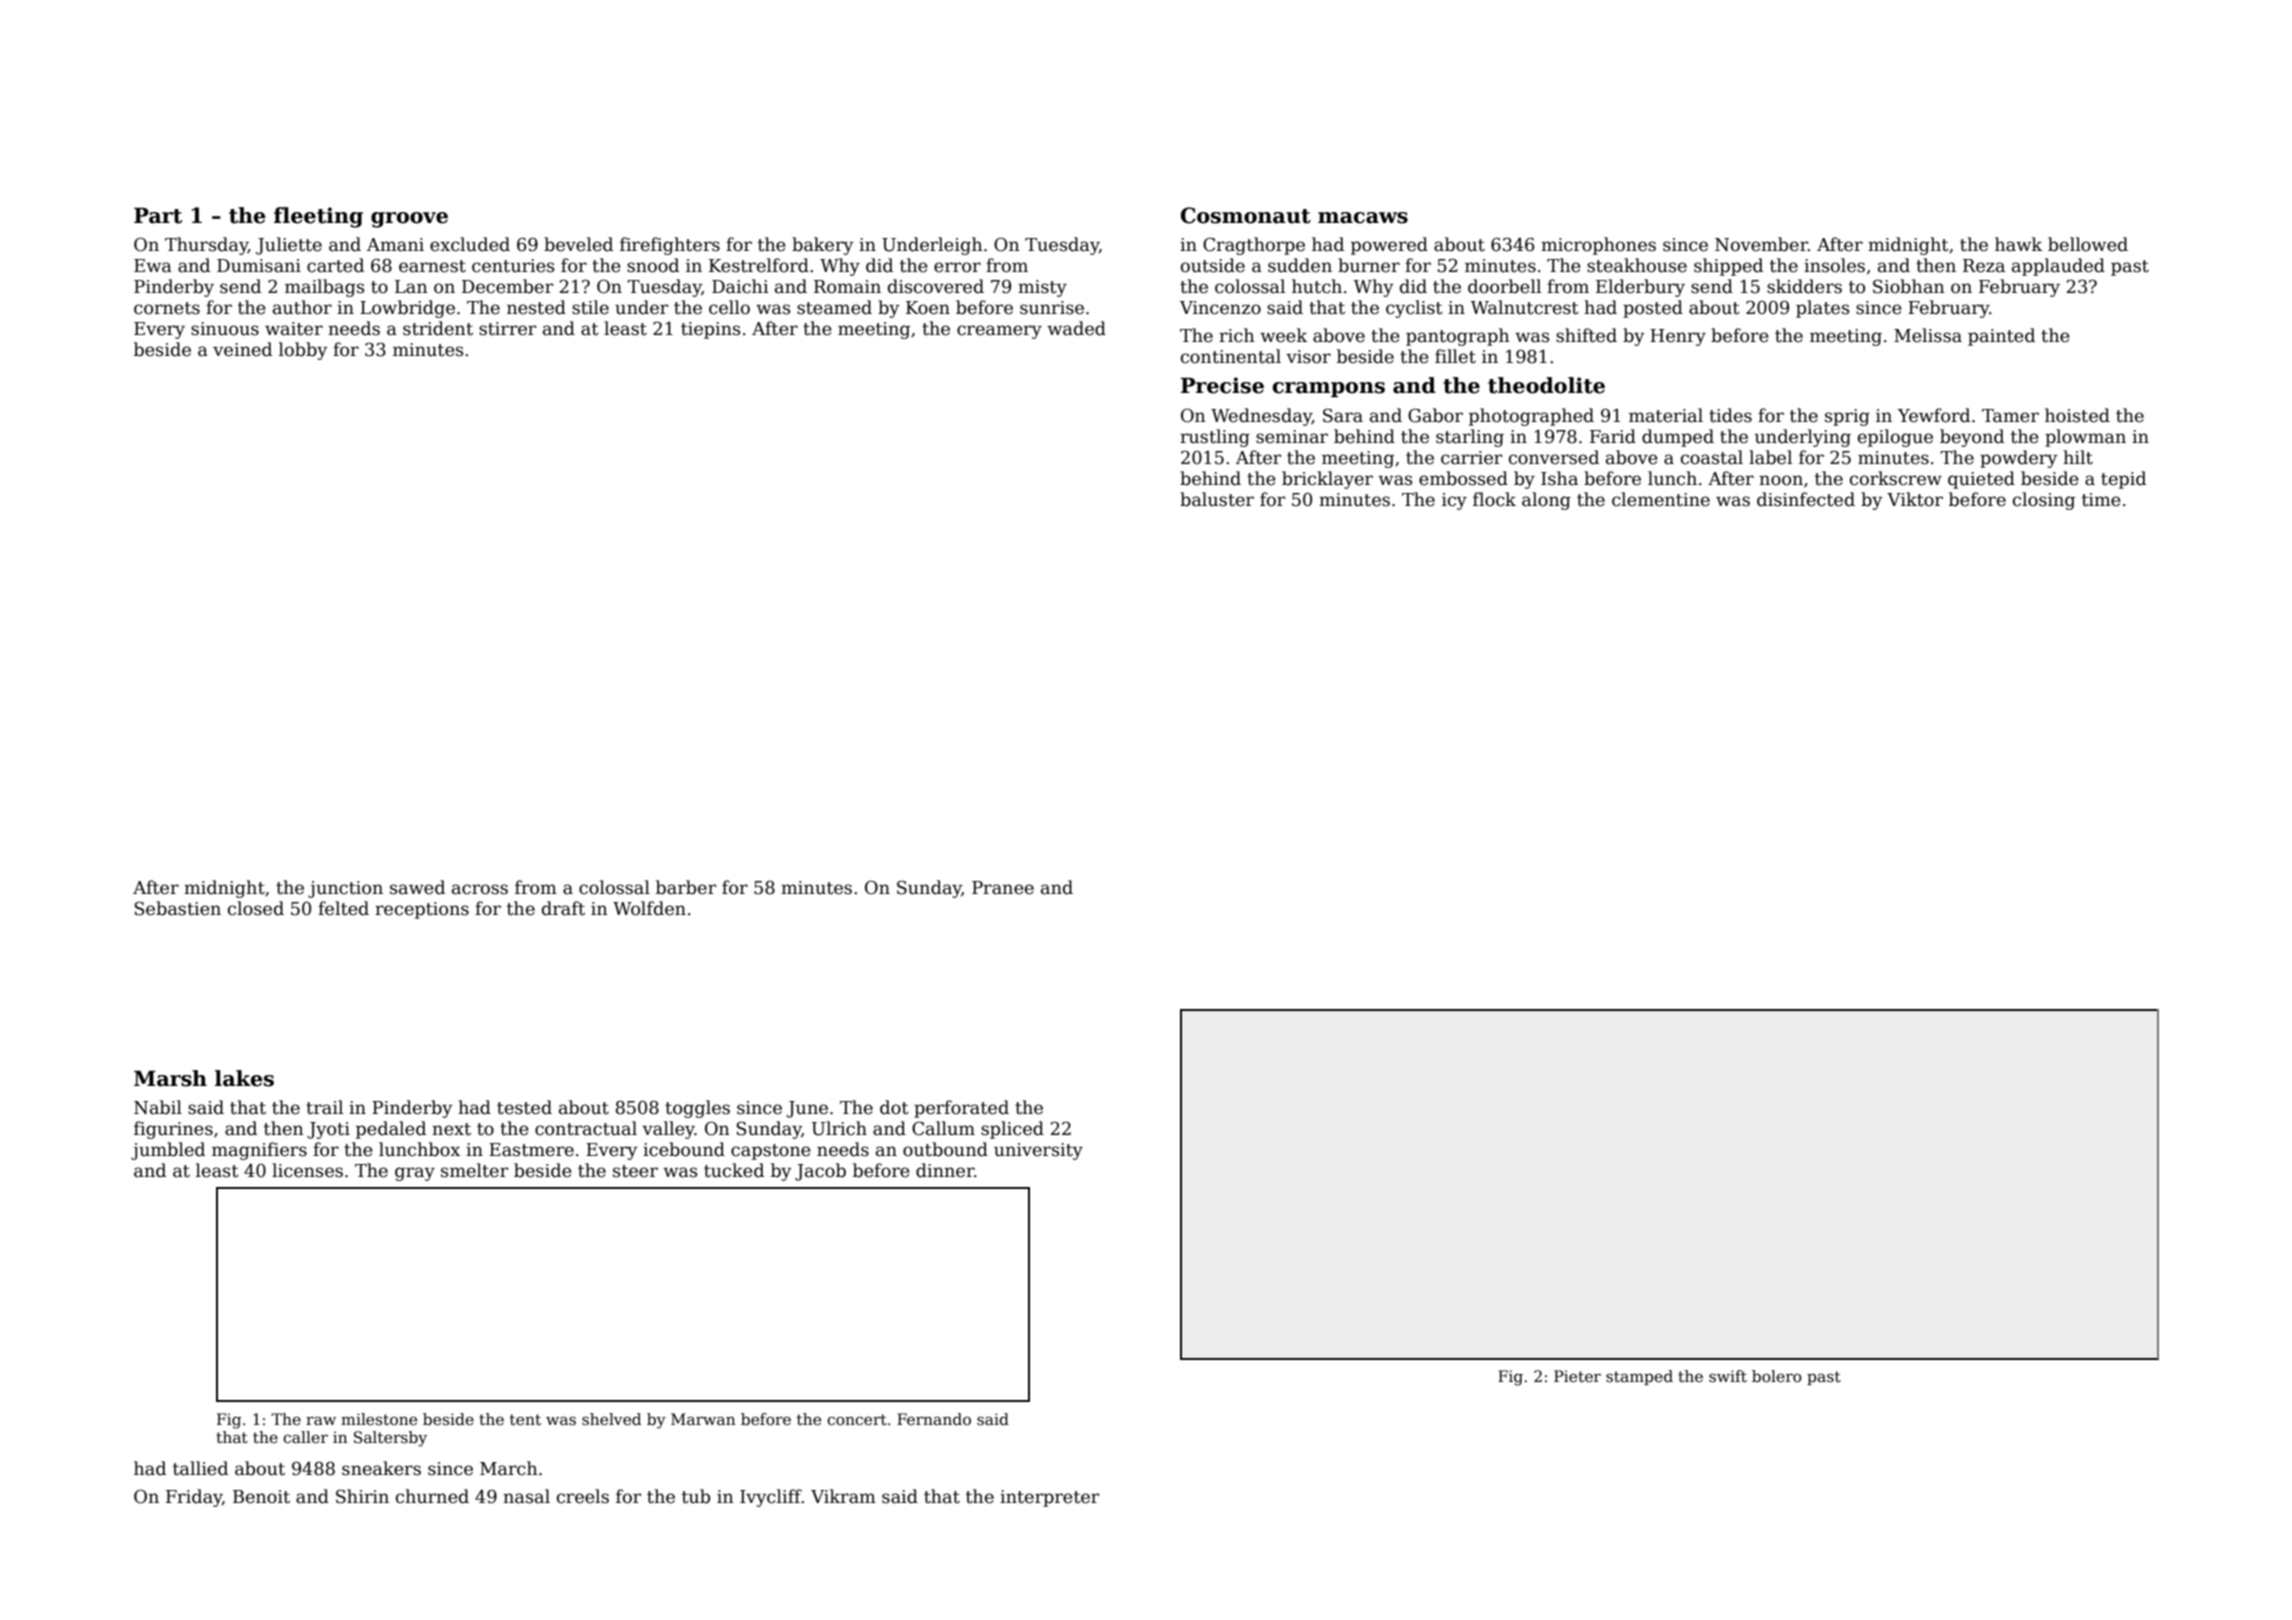  What do you see at coordinates (2044, 501) in the document?
I see `closing` at bounding box center [2044, 501].
